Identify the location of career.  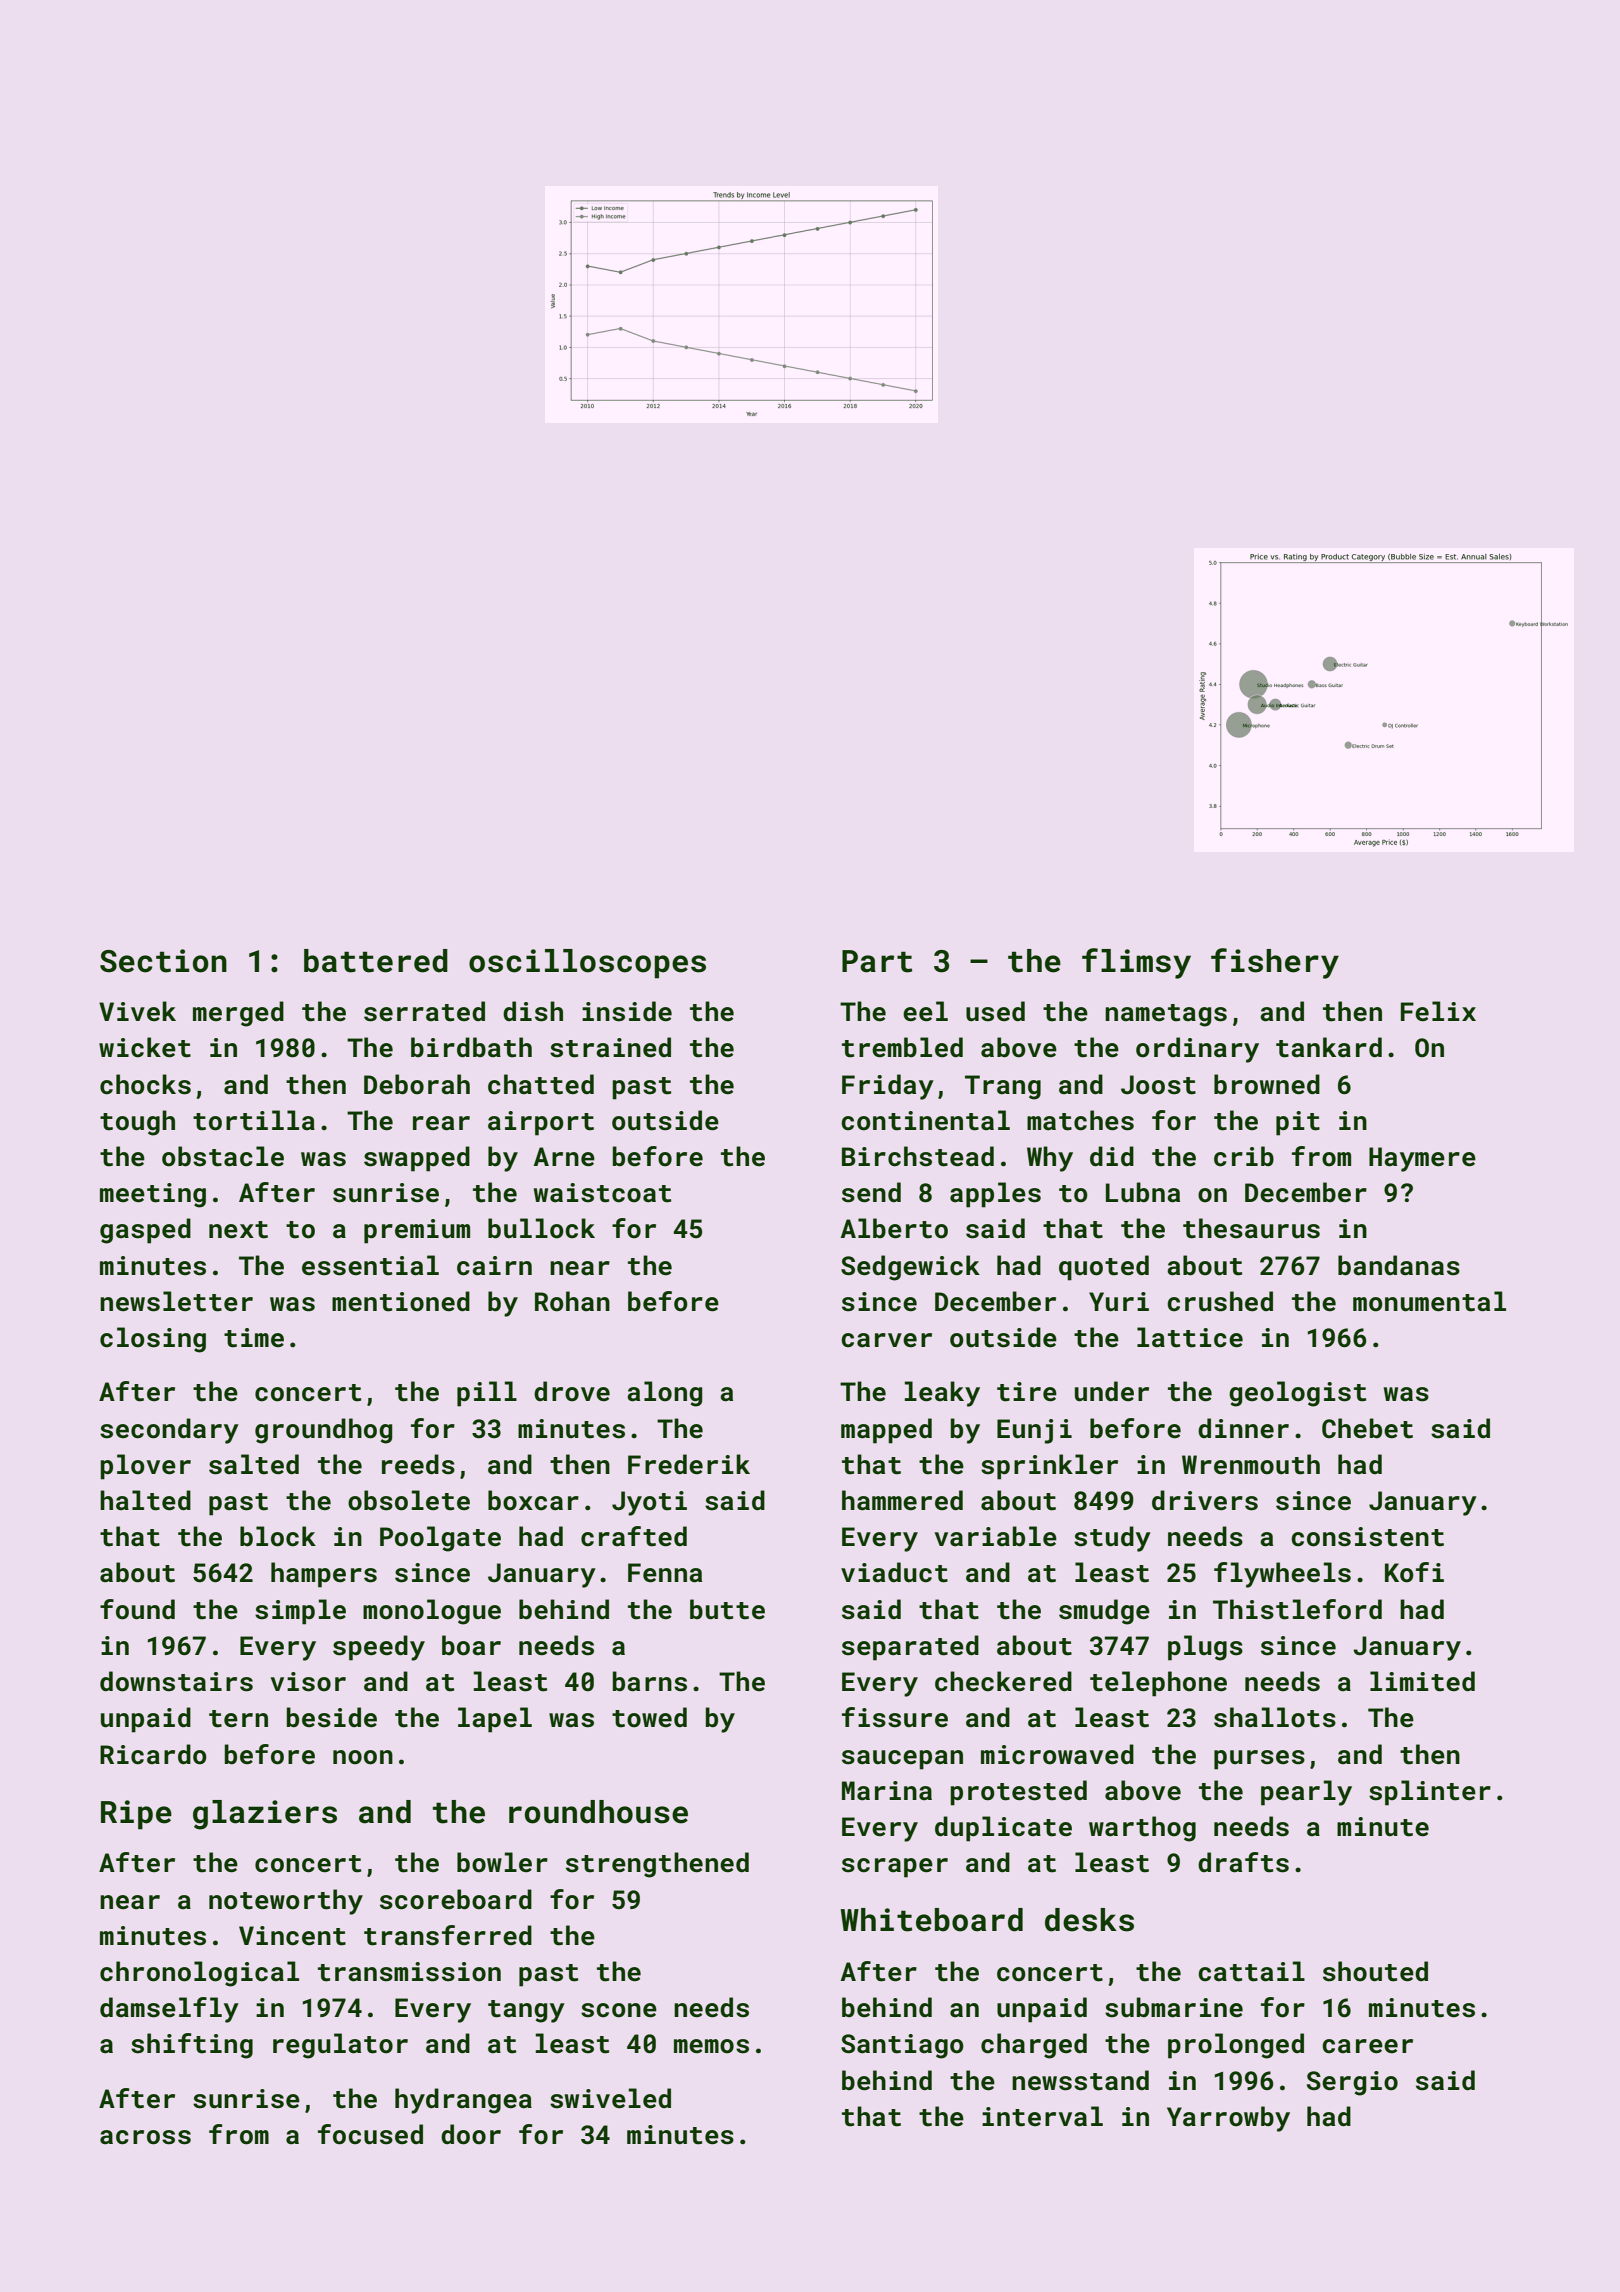
(1367, 2046).
